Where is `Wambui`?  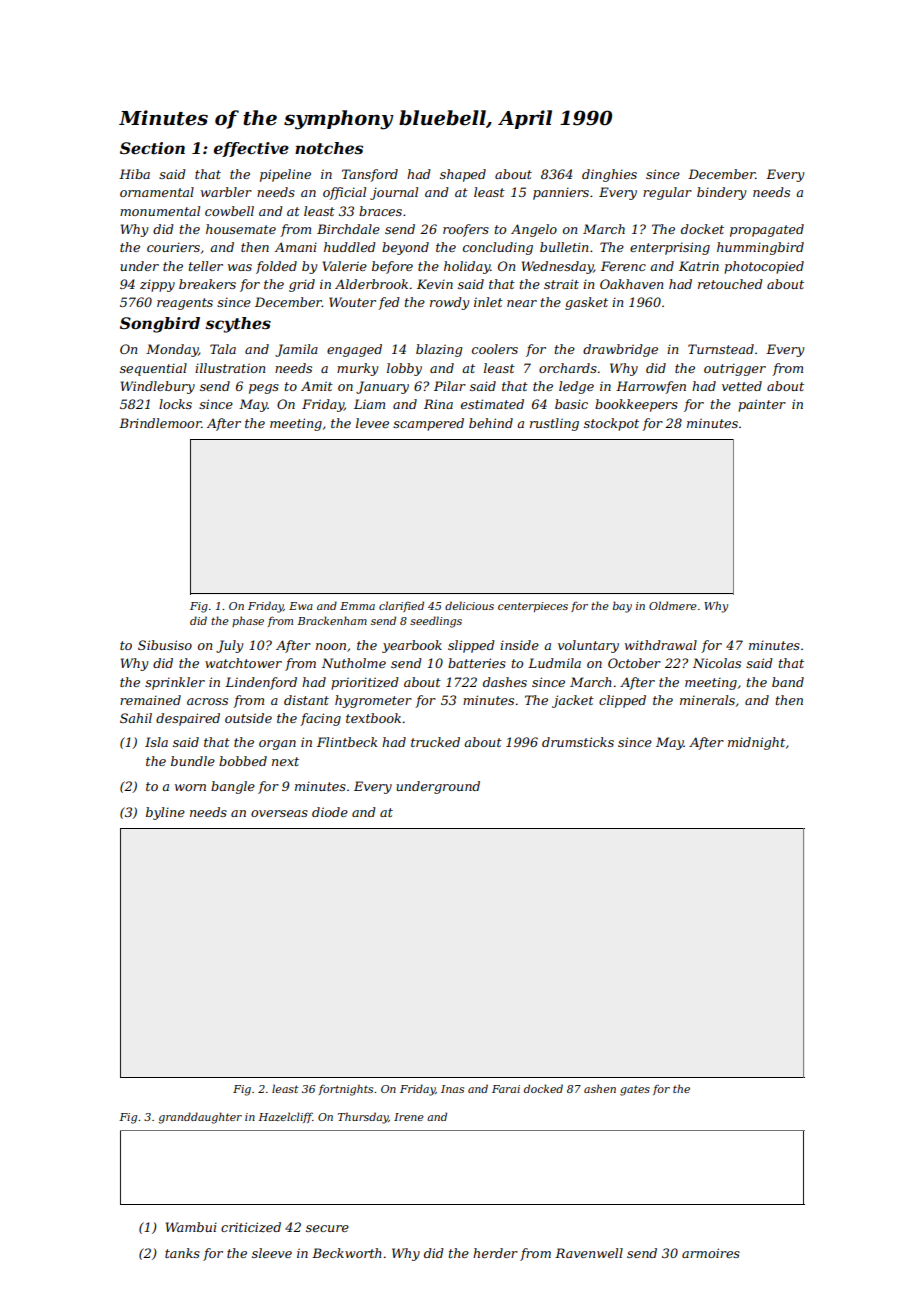
Wambui is located at coordinates (191, 1227).
